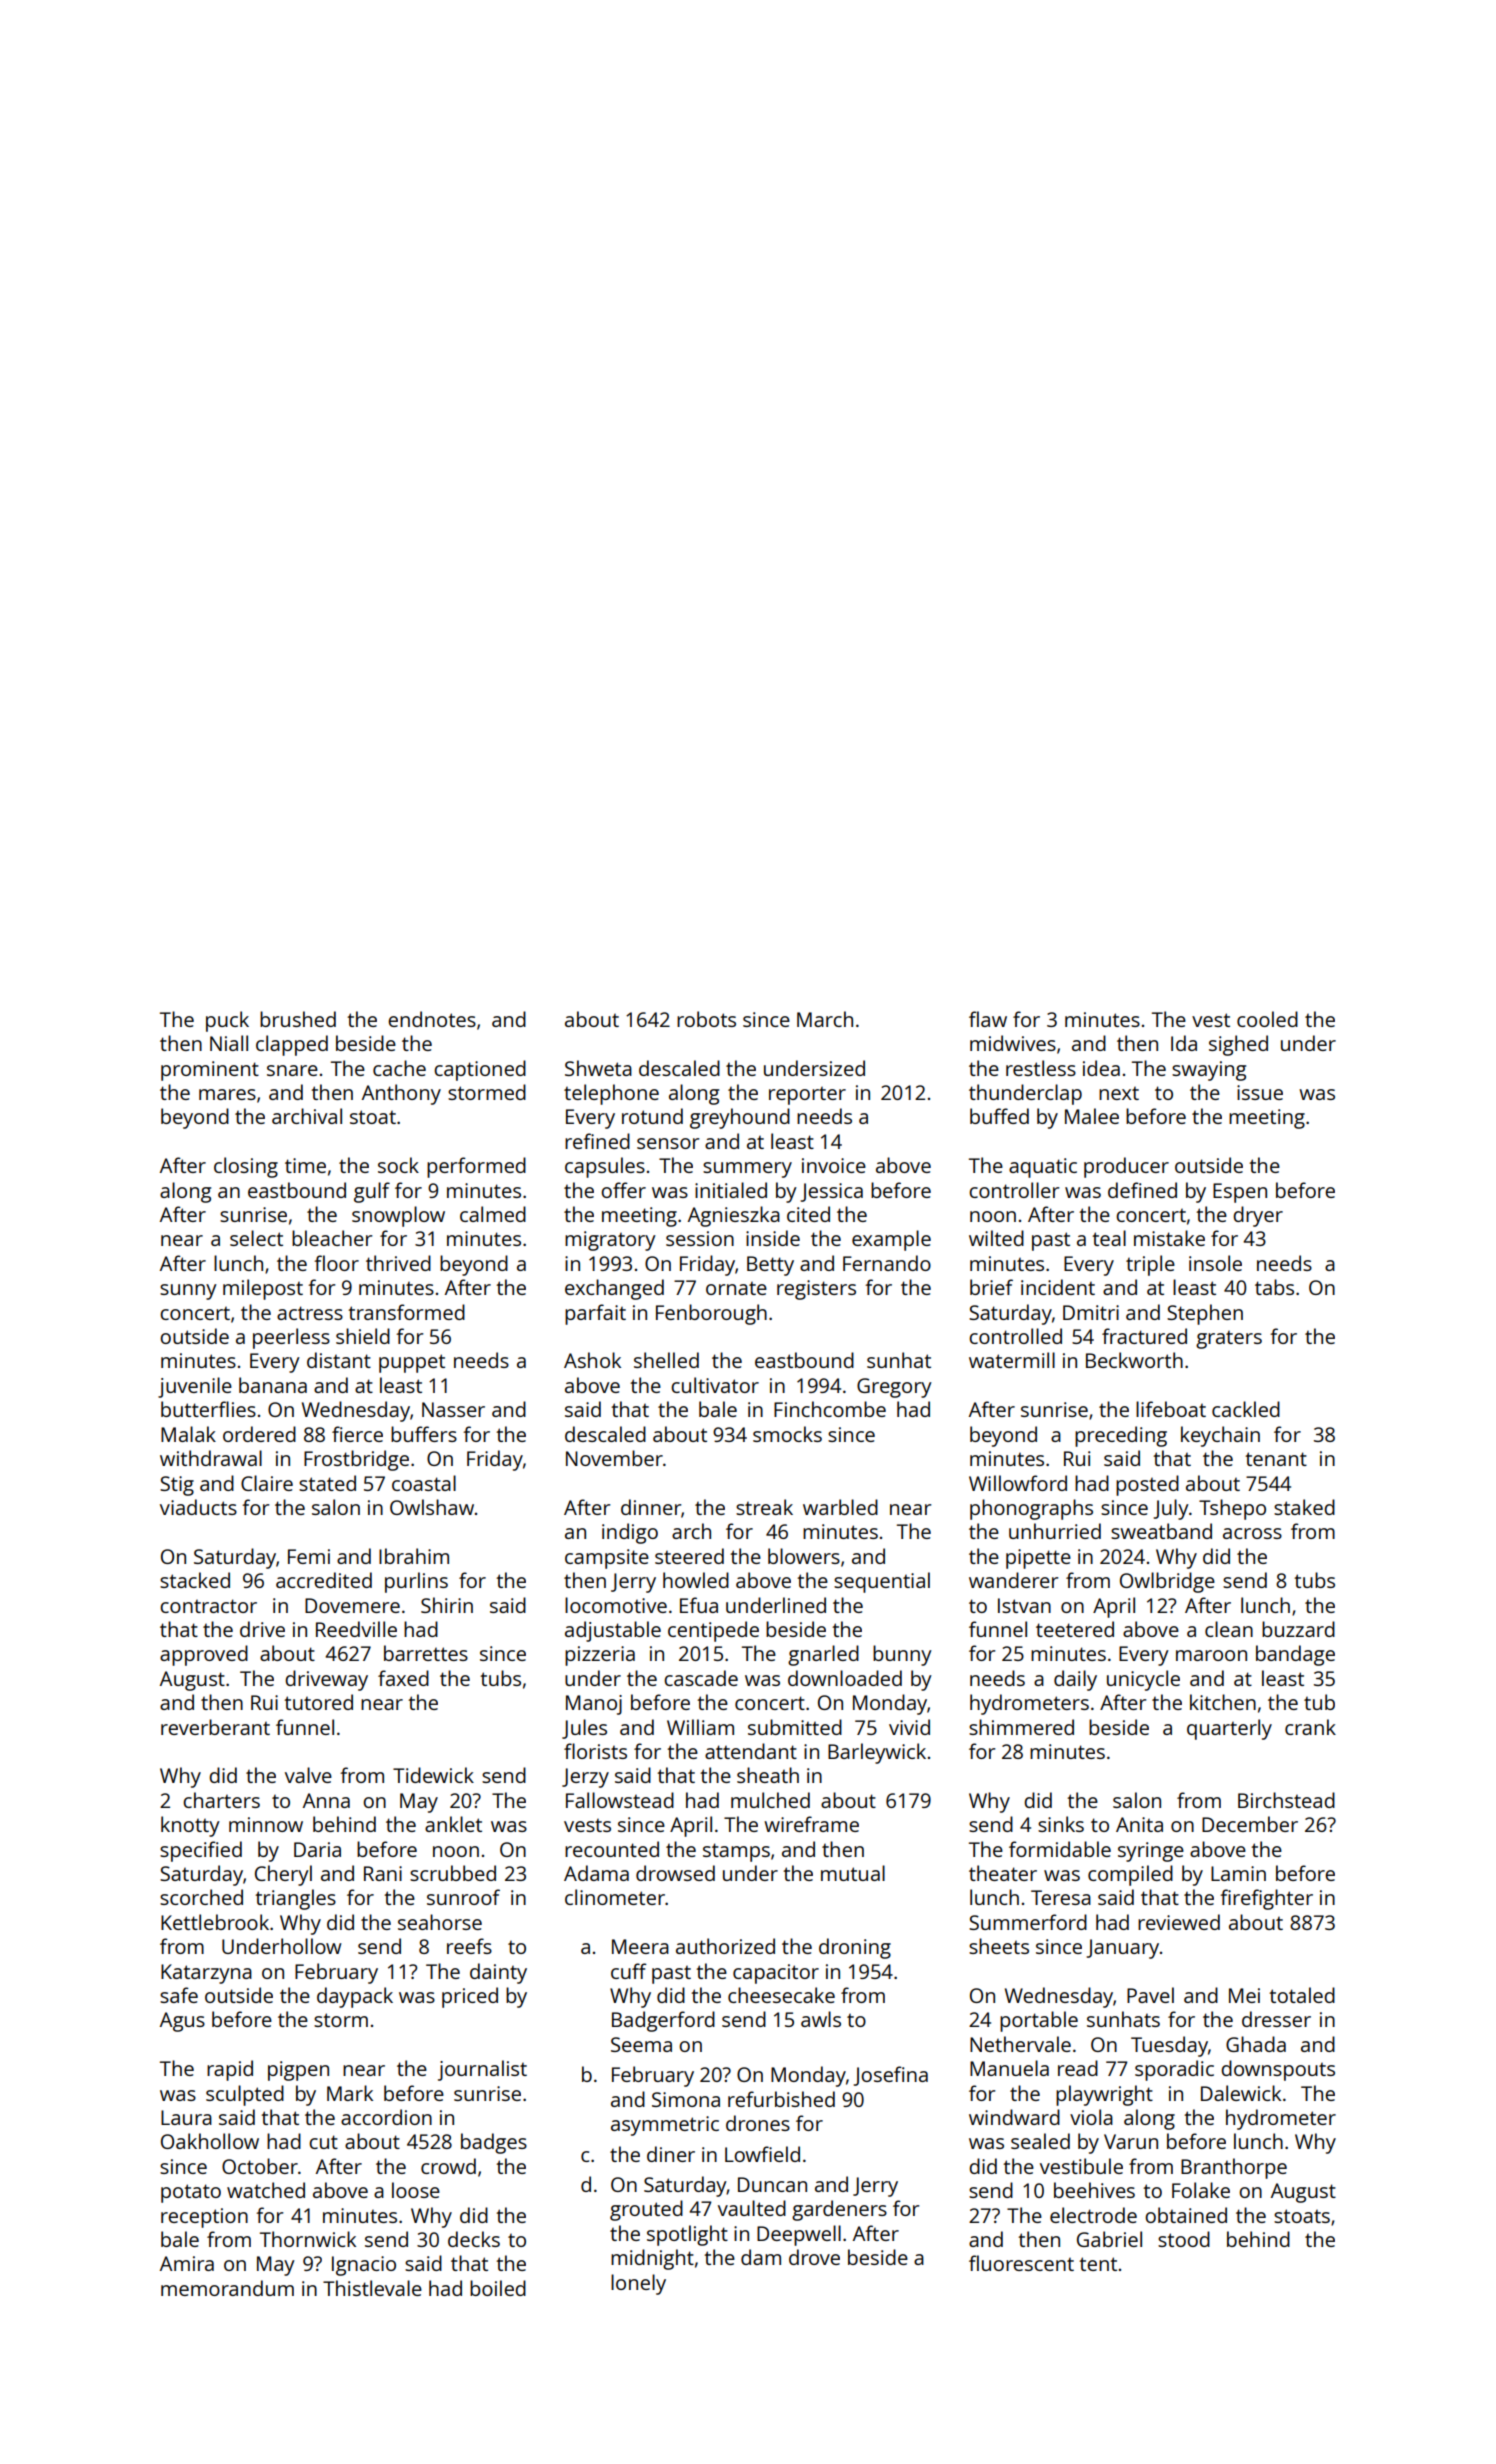 The height and width of the screenshot is (2464, 1496). Describe the element at coordinates (424, 1434) in the screenshot. I see `buffers` at that location.
